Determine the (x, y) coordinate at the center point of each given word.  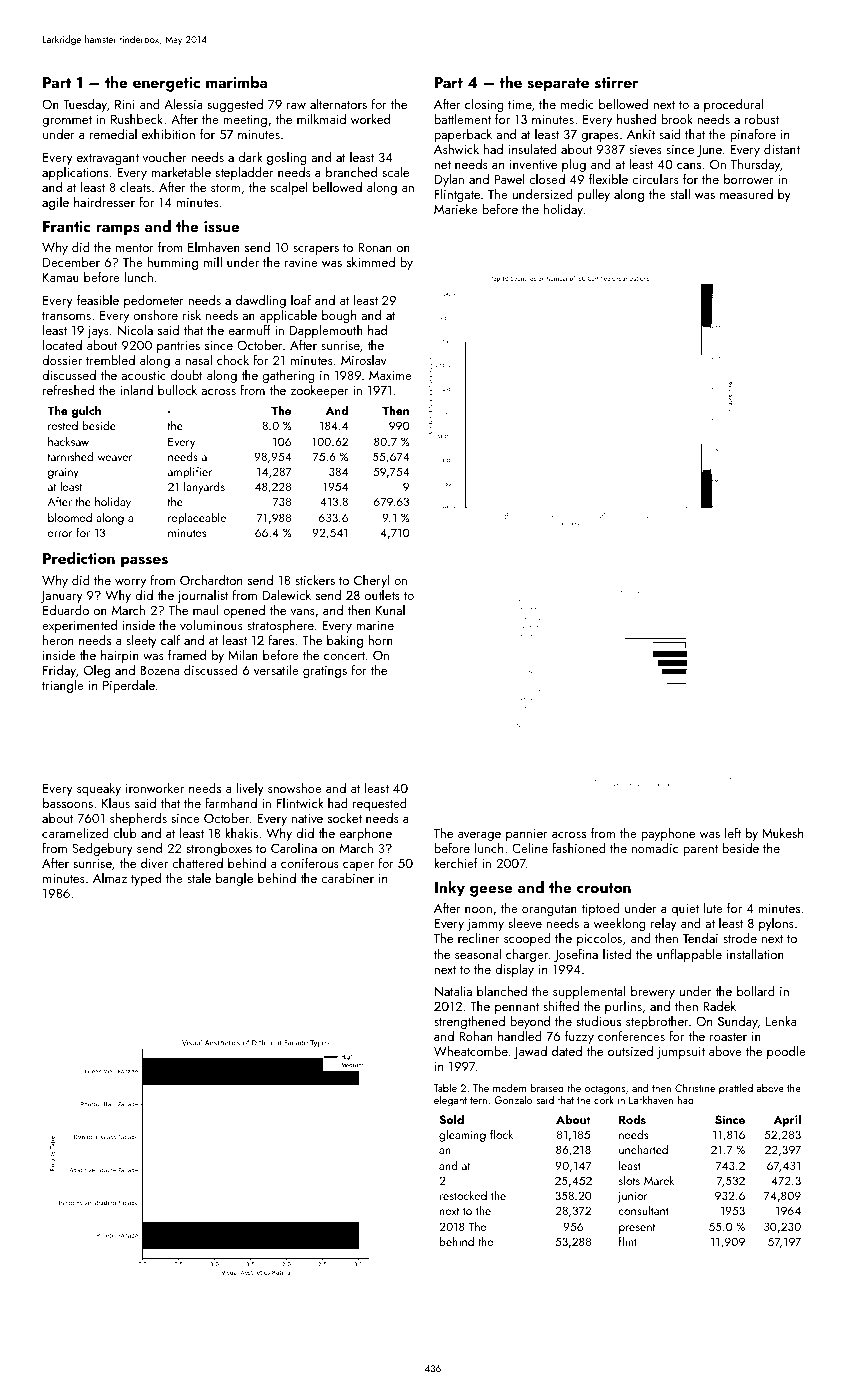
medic (577, 103)
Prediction (79, 558)
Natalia (453, 991)
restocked (463, 1195)
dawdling (261, 301)
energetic (166, 84)
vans (303, 612)
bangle (234, 879)
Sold (451, 1119)
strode (740, 938)
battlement (462, 118)
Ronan (374, 247)
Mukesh (782, 833)
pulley (594, 195)
